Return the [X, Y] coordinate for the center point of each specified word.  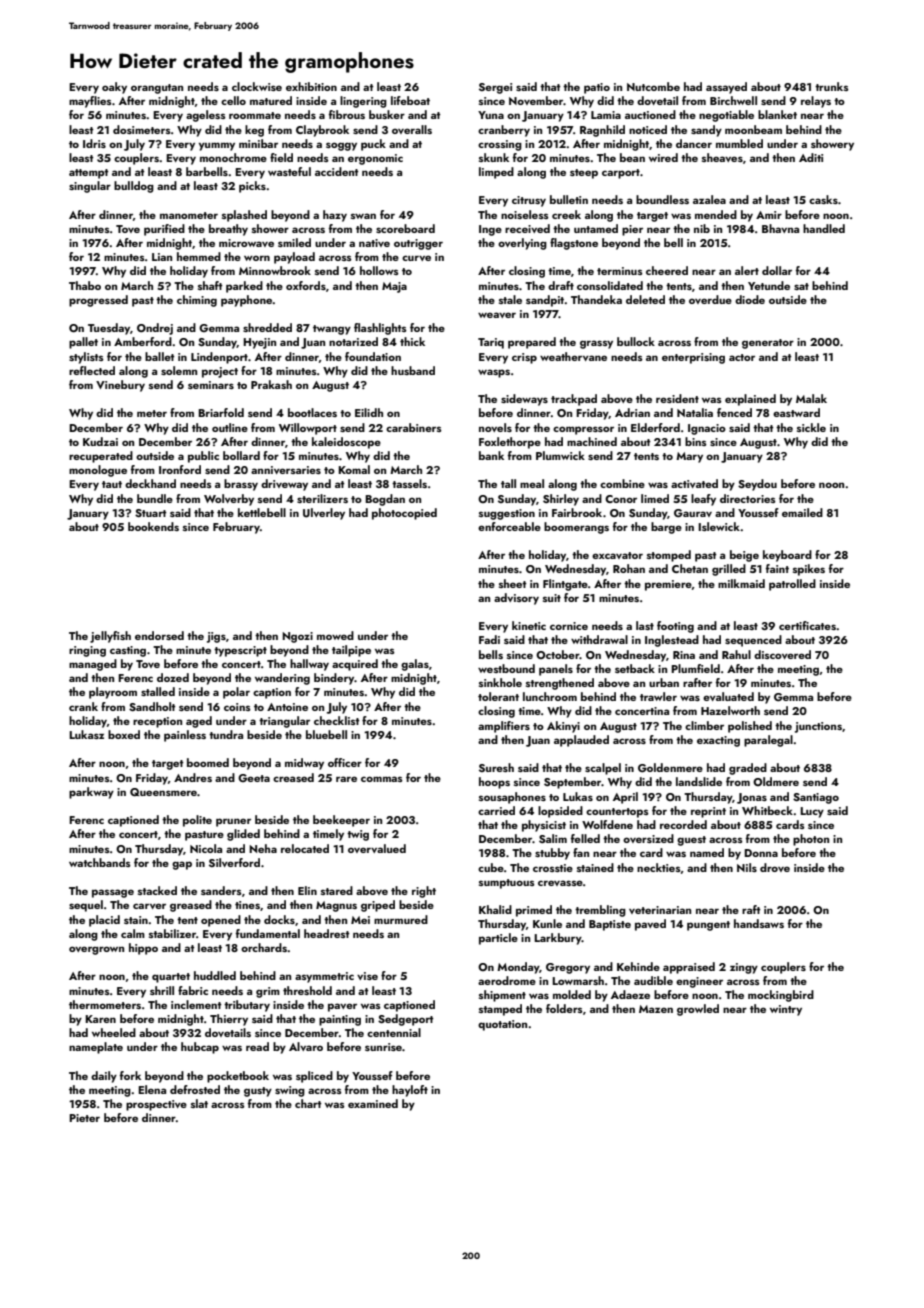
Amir [769, 215]
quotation [502, 1025]
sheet [513, 583]
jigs [216, 637]
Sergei [495, 88]
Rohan [629, 568]
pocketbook [238, 1077]
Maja [394, 287]
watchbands [100, 862]
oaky [114, 88]
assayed [726, 88]
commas [382, 779]
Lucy [812, 812]
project [220, 372]
